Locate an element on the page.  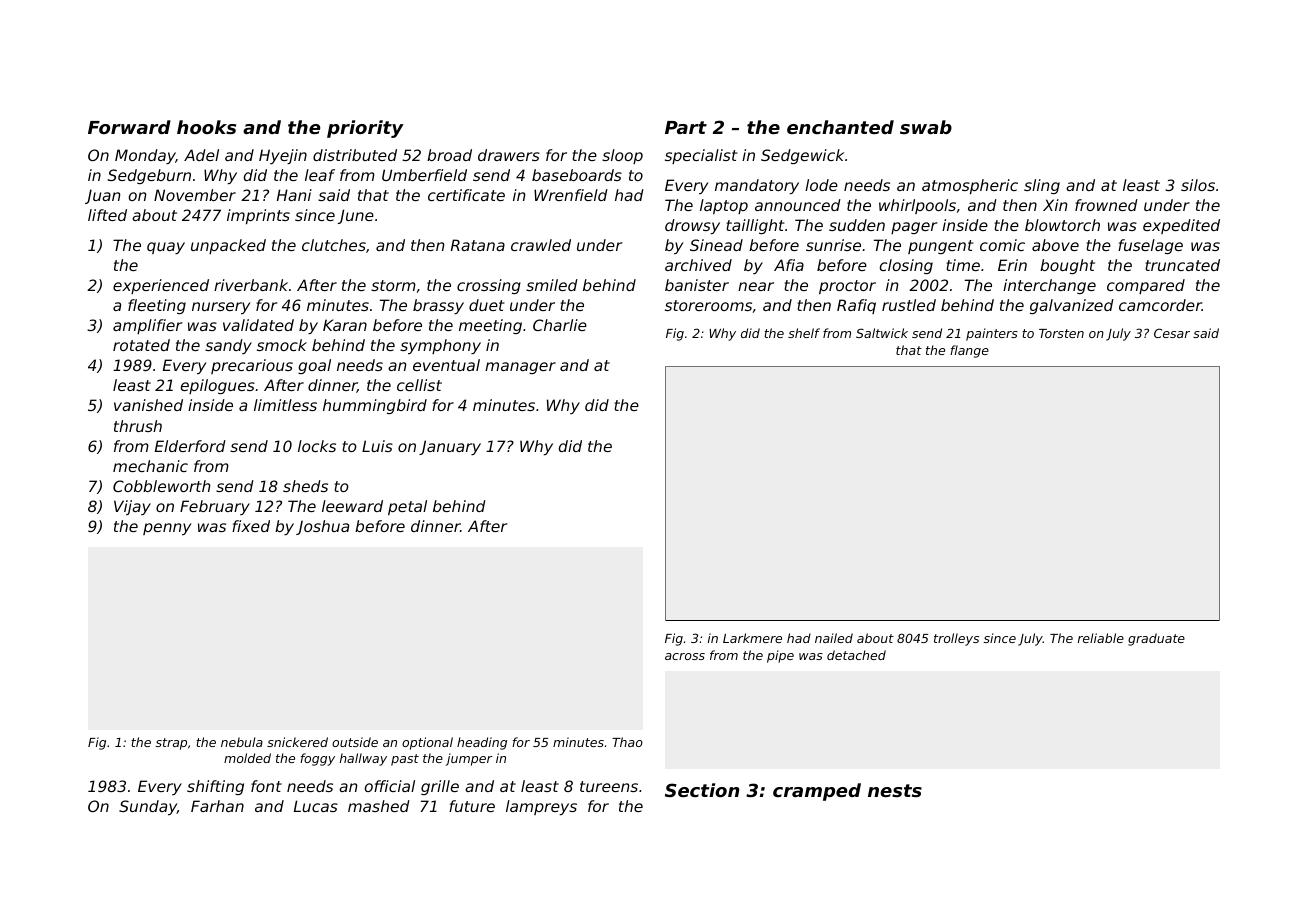
nests is located at coordinates (895, 790).
